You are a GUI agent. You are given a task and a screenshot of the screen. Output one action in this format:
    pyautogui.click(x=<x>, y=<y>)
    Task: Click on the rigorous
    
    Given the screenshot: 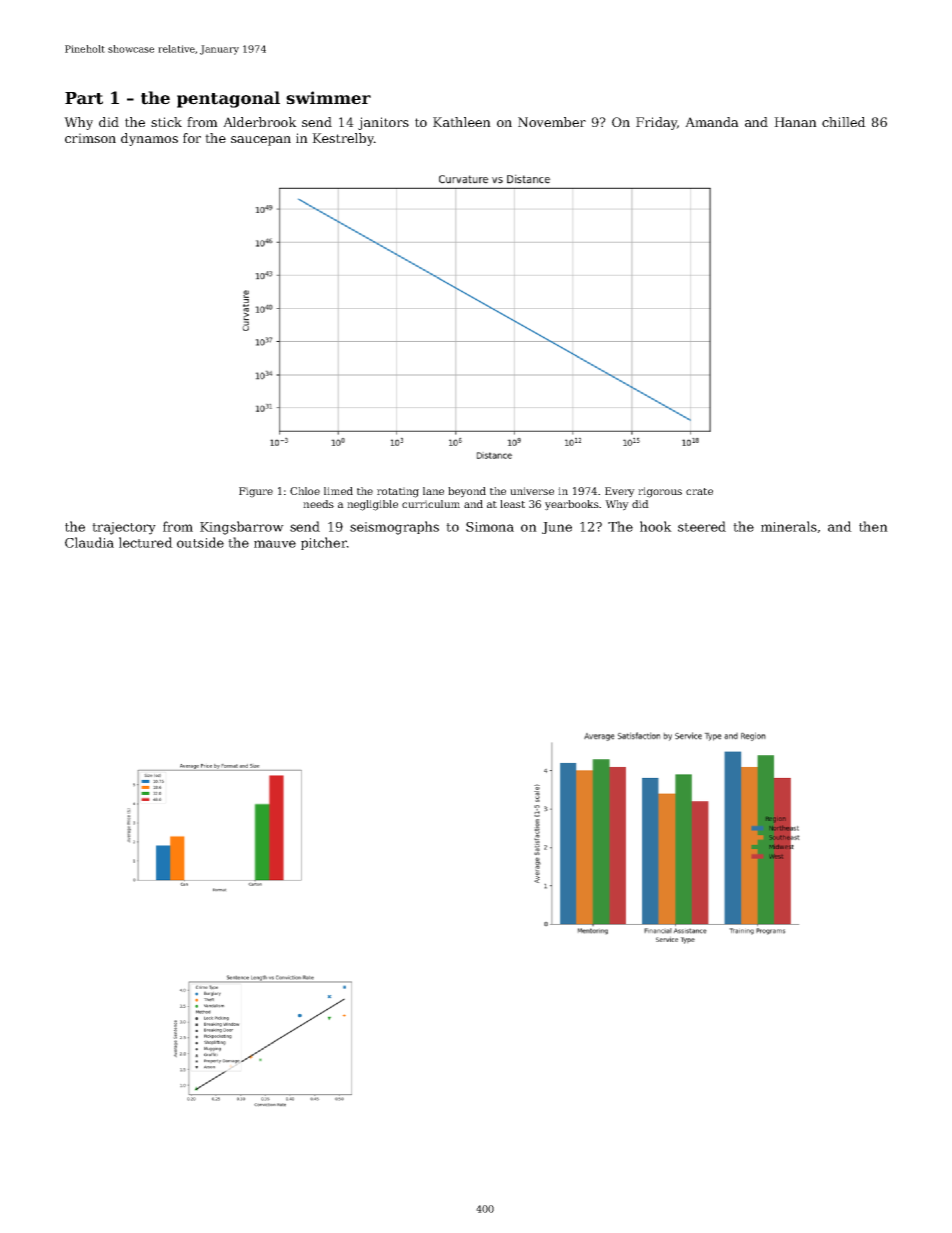 What is the action you would take?
    pyautogui.click(x=660, y=492)
